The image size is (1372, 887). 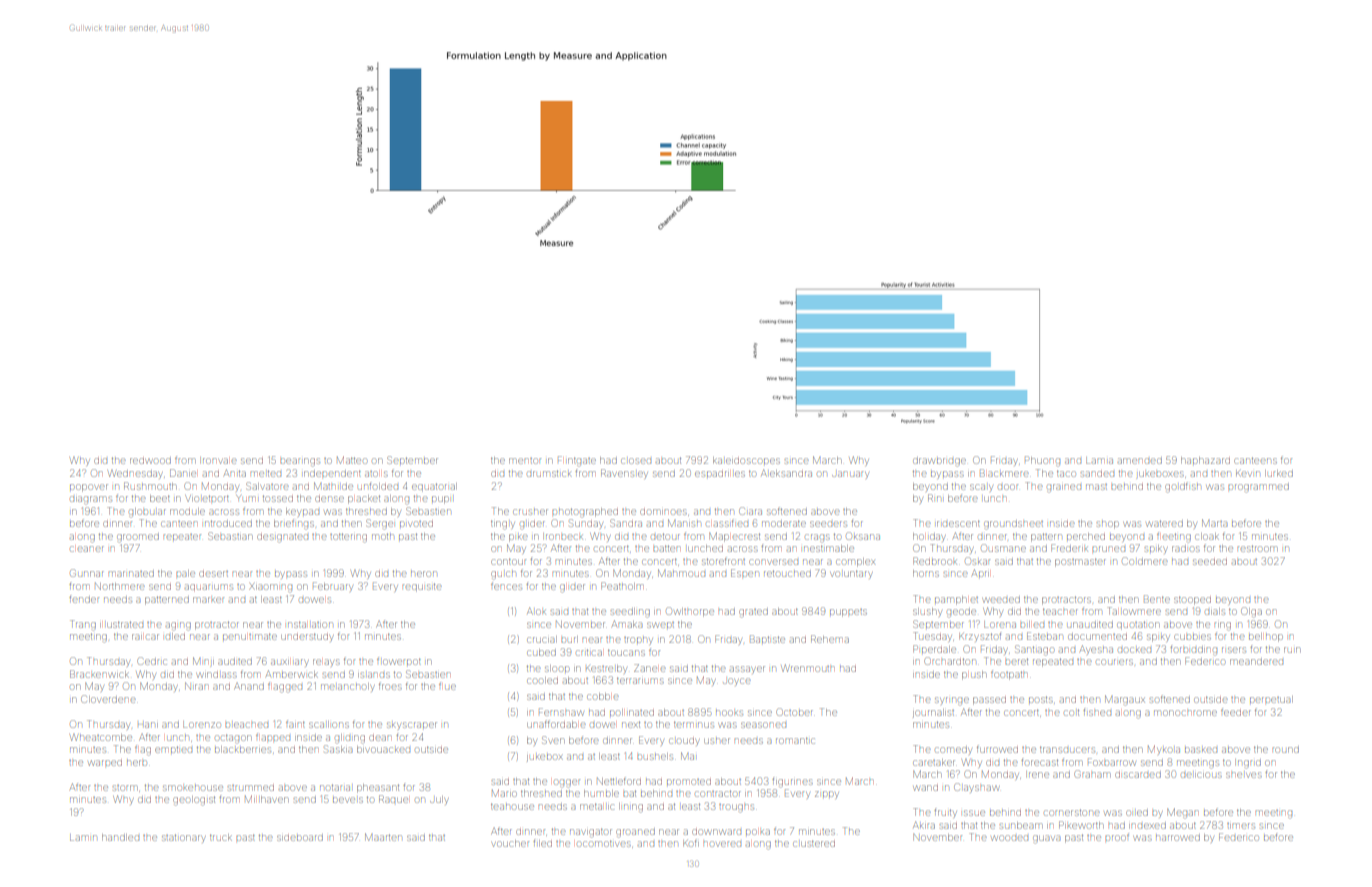 I want to click on couriers, so click(x=1115, y=662).
